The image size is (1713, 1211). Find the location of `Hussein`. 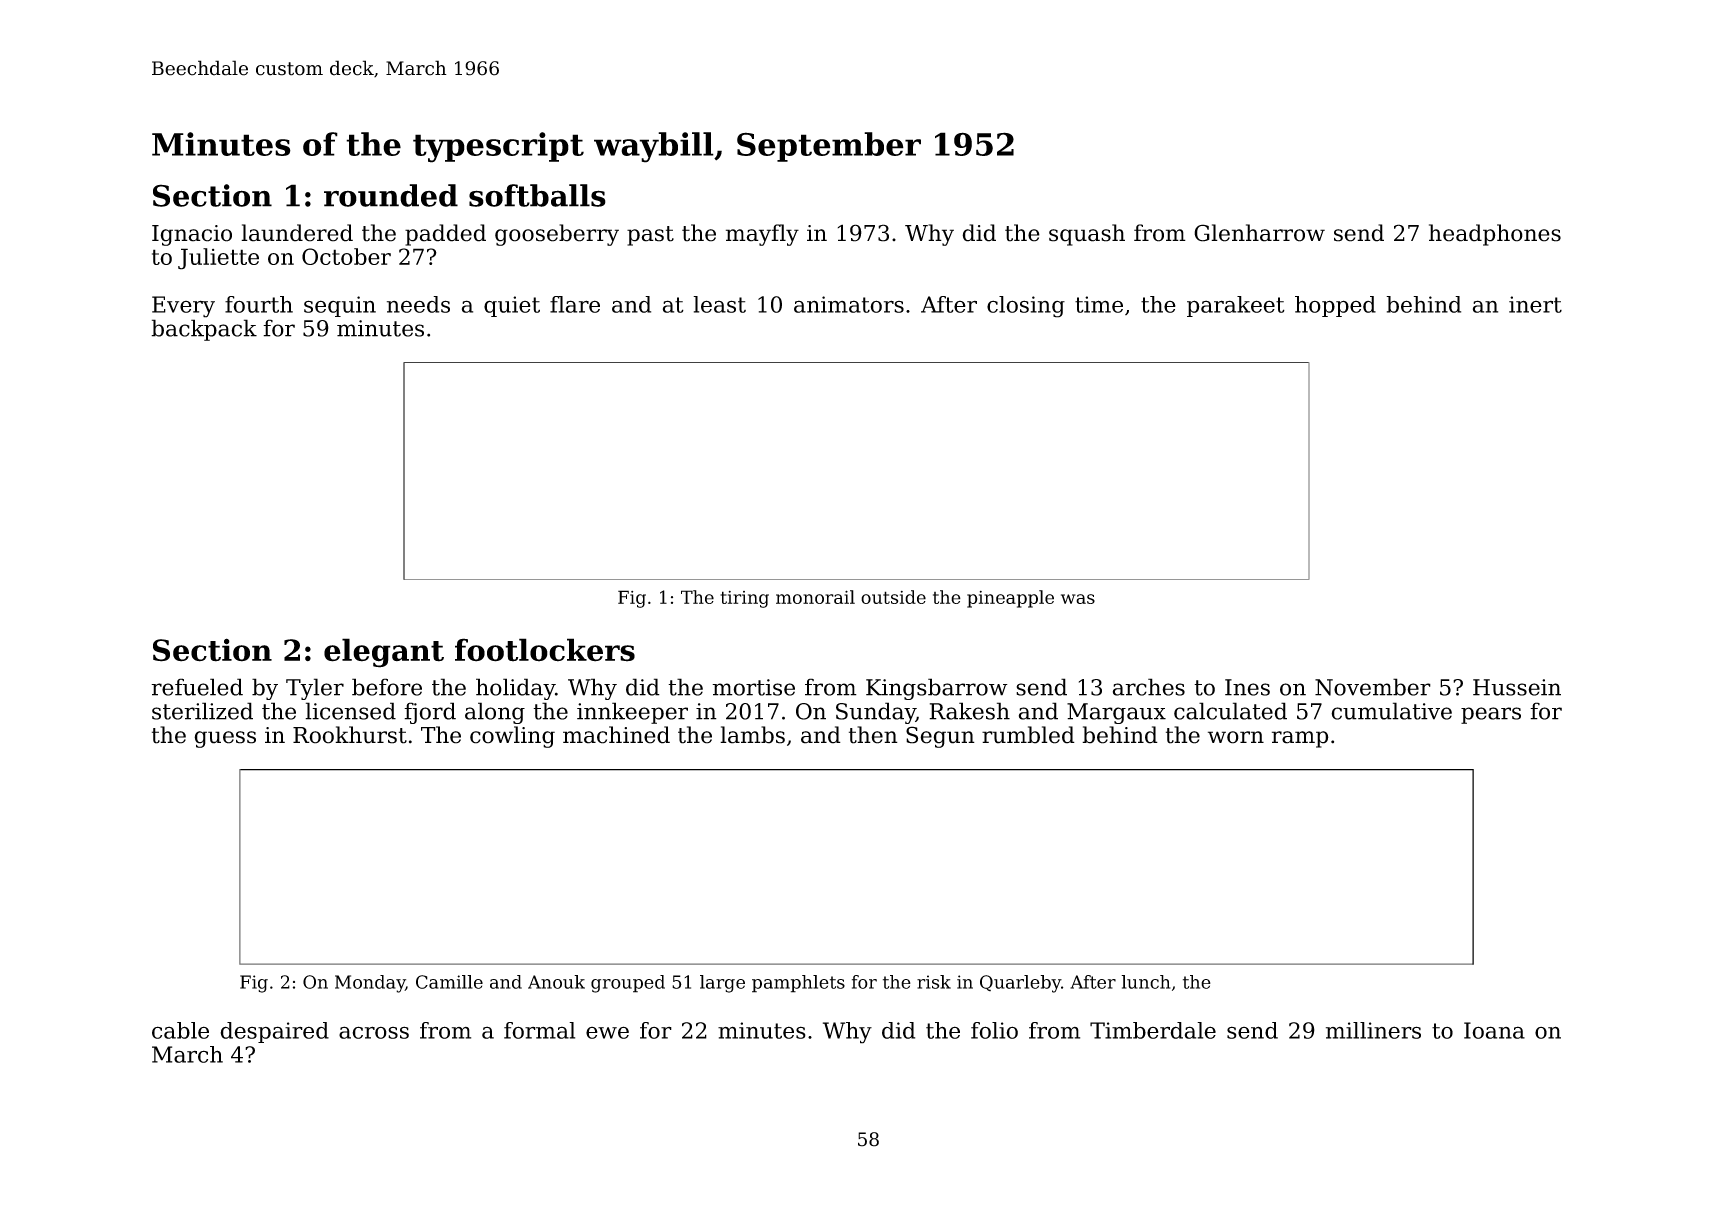

Hussein is located at coordinates (1517, 687).
